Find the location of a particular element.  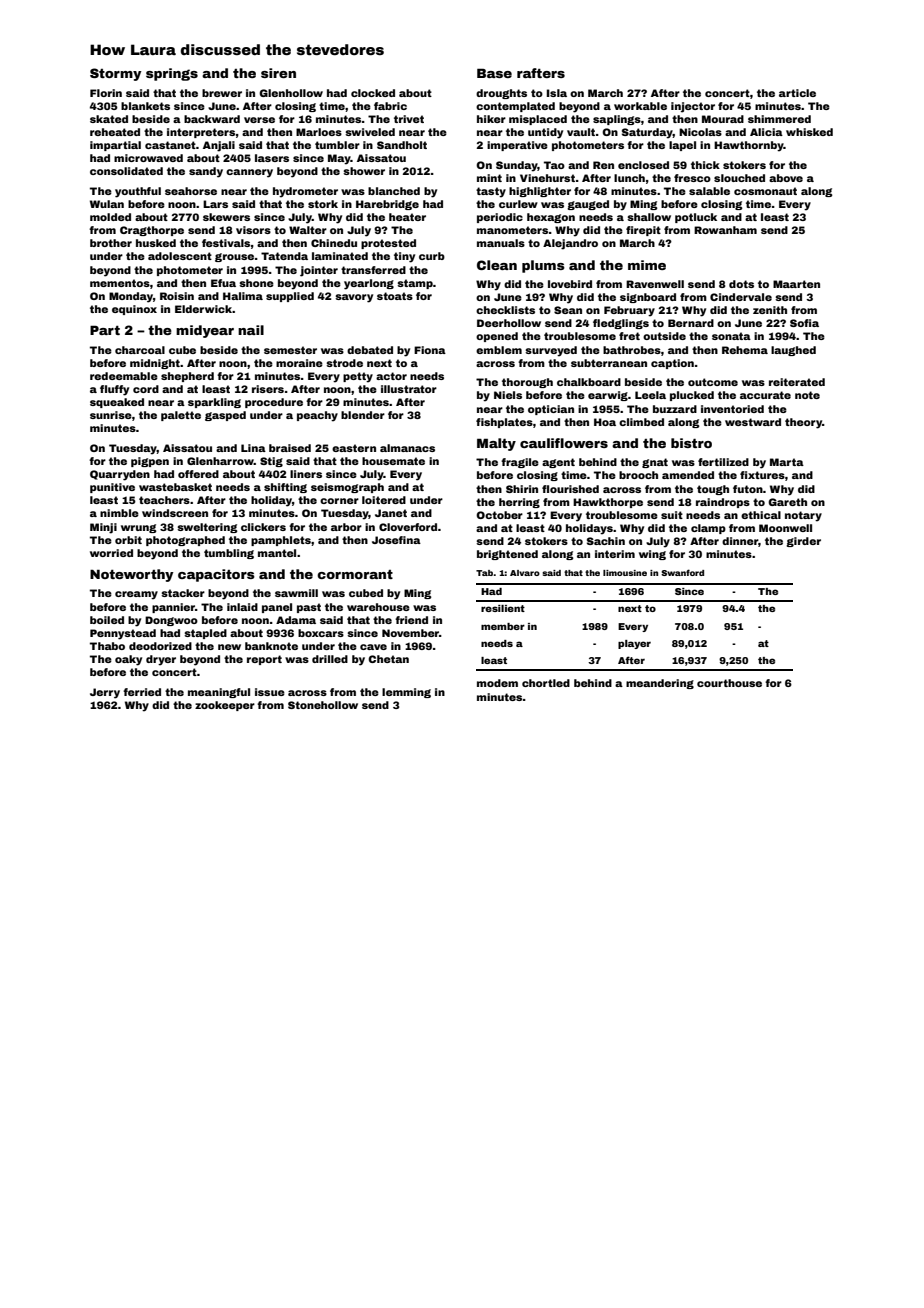

clocked is located at coordinates (373, 93).
